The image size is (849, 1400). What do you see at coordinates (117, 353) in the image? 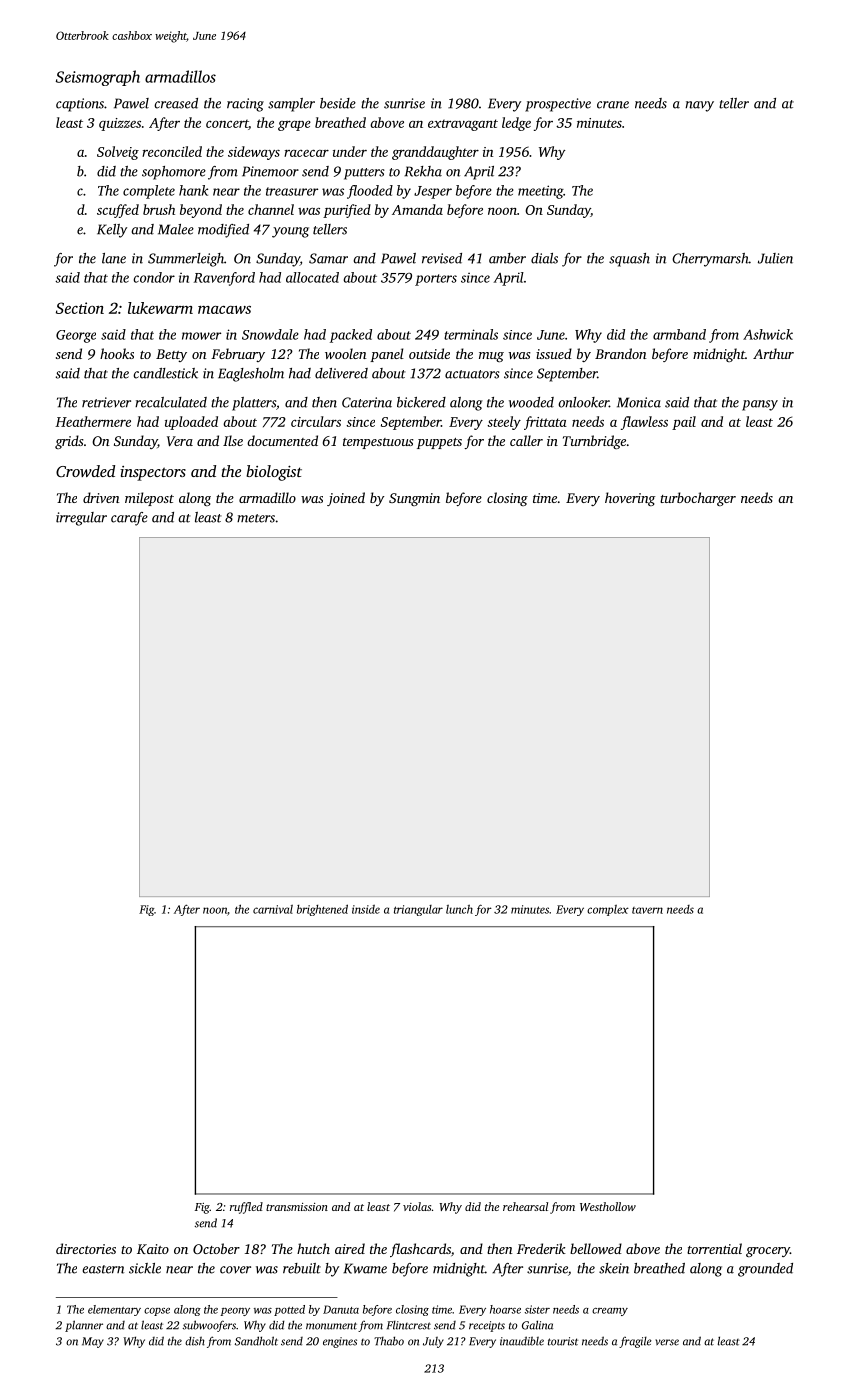
I see `hooks` at bounding box center [117, 353].
